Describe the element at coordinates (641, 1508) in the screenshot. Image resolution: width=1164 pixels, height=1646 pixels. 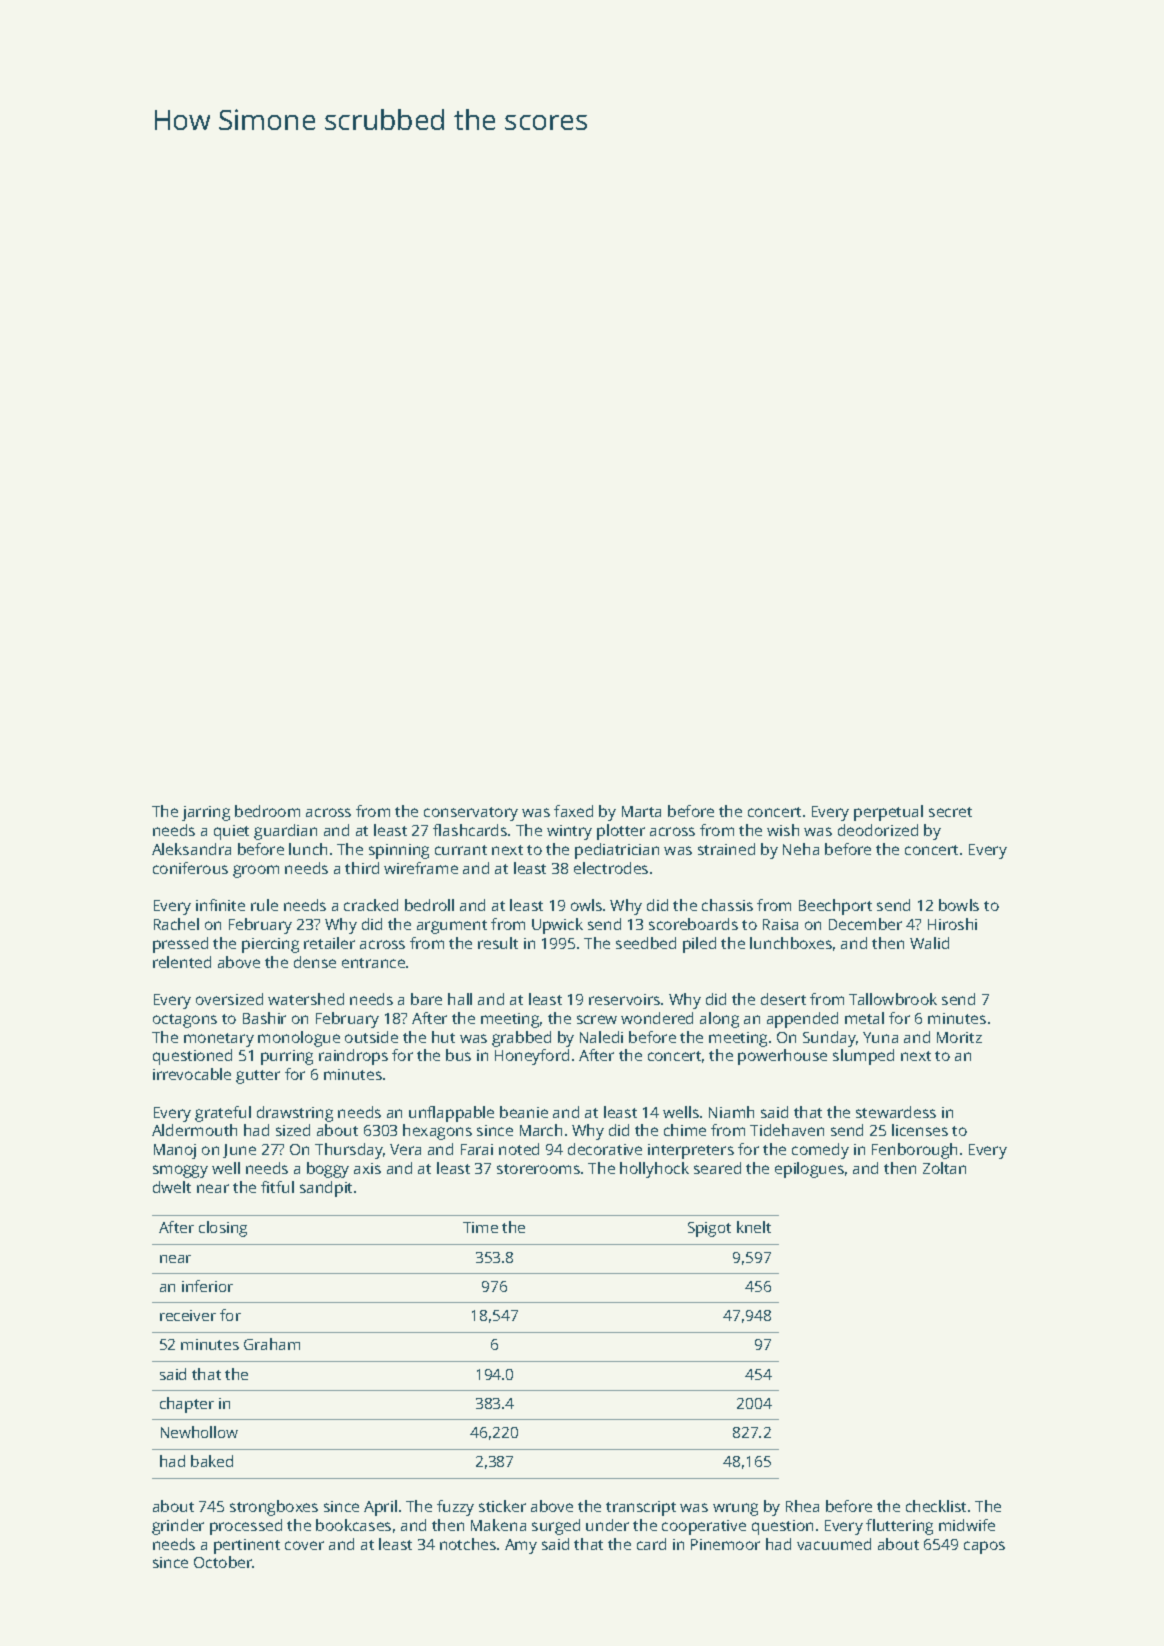
I see `transcript` at that location.
